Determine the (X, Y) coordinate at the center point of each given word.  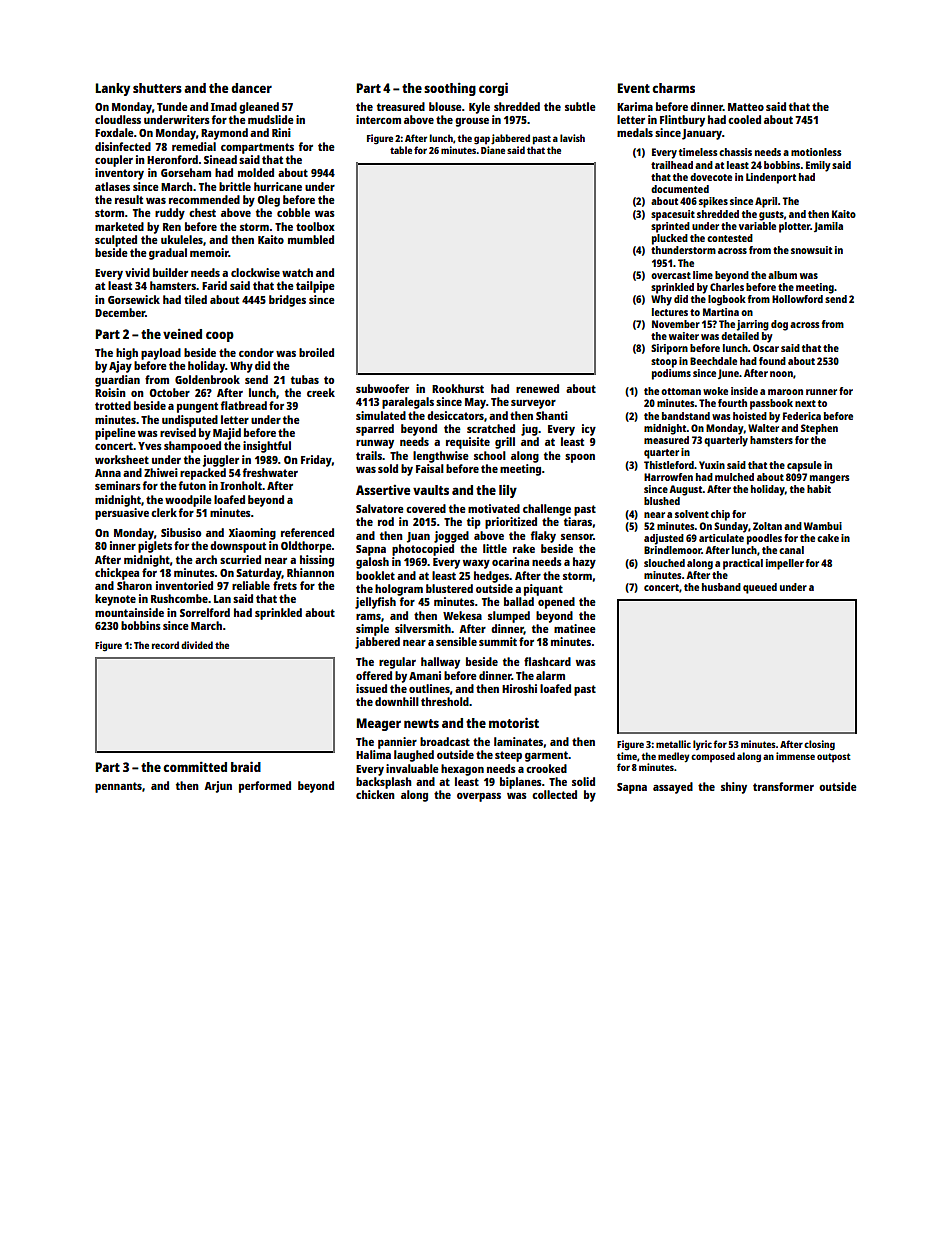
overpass (479, 797)
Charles (727, 287)
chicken (375, 794)
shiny (734, 788)
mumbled (311, 239)
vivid (137, 272)
